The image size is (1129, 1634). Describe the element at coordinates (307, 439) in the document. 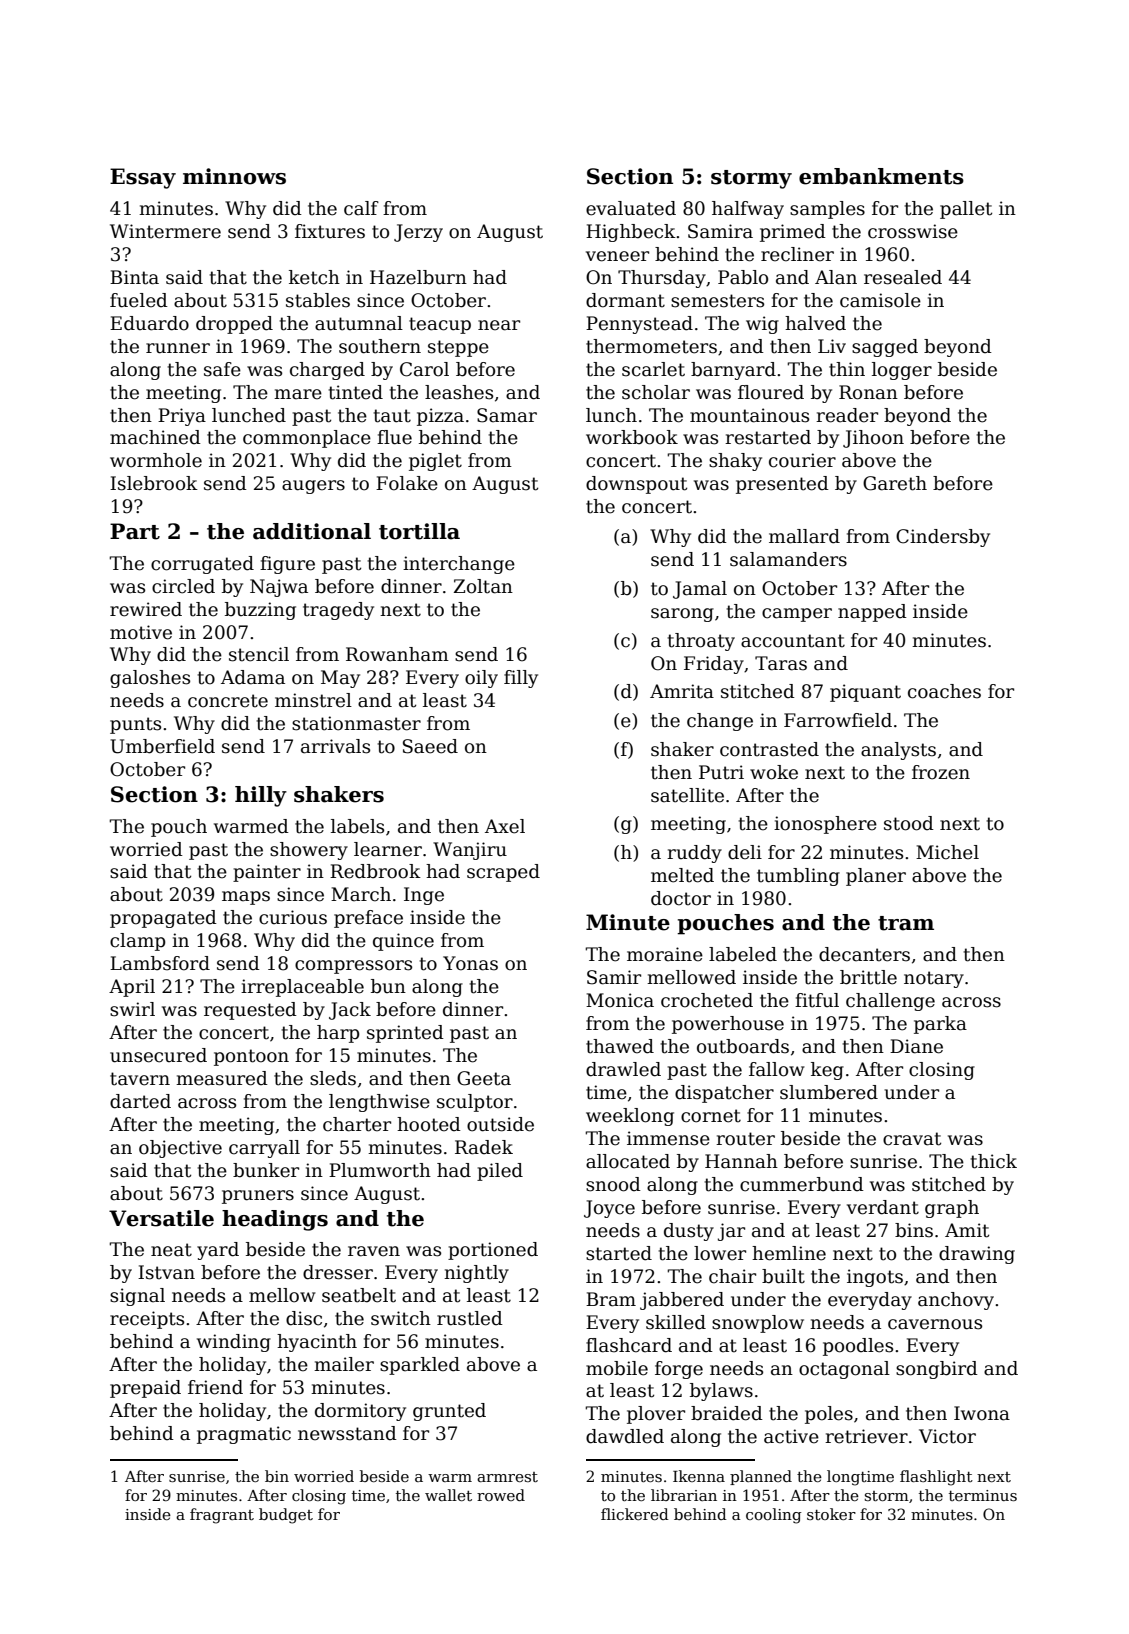

I see `commonplace` at that location.
